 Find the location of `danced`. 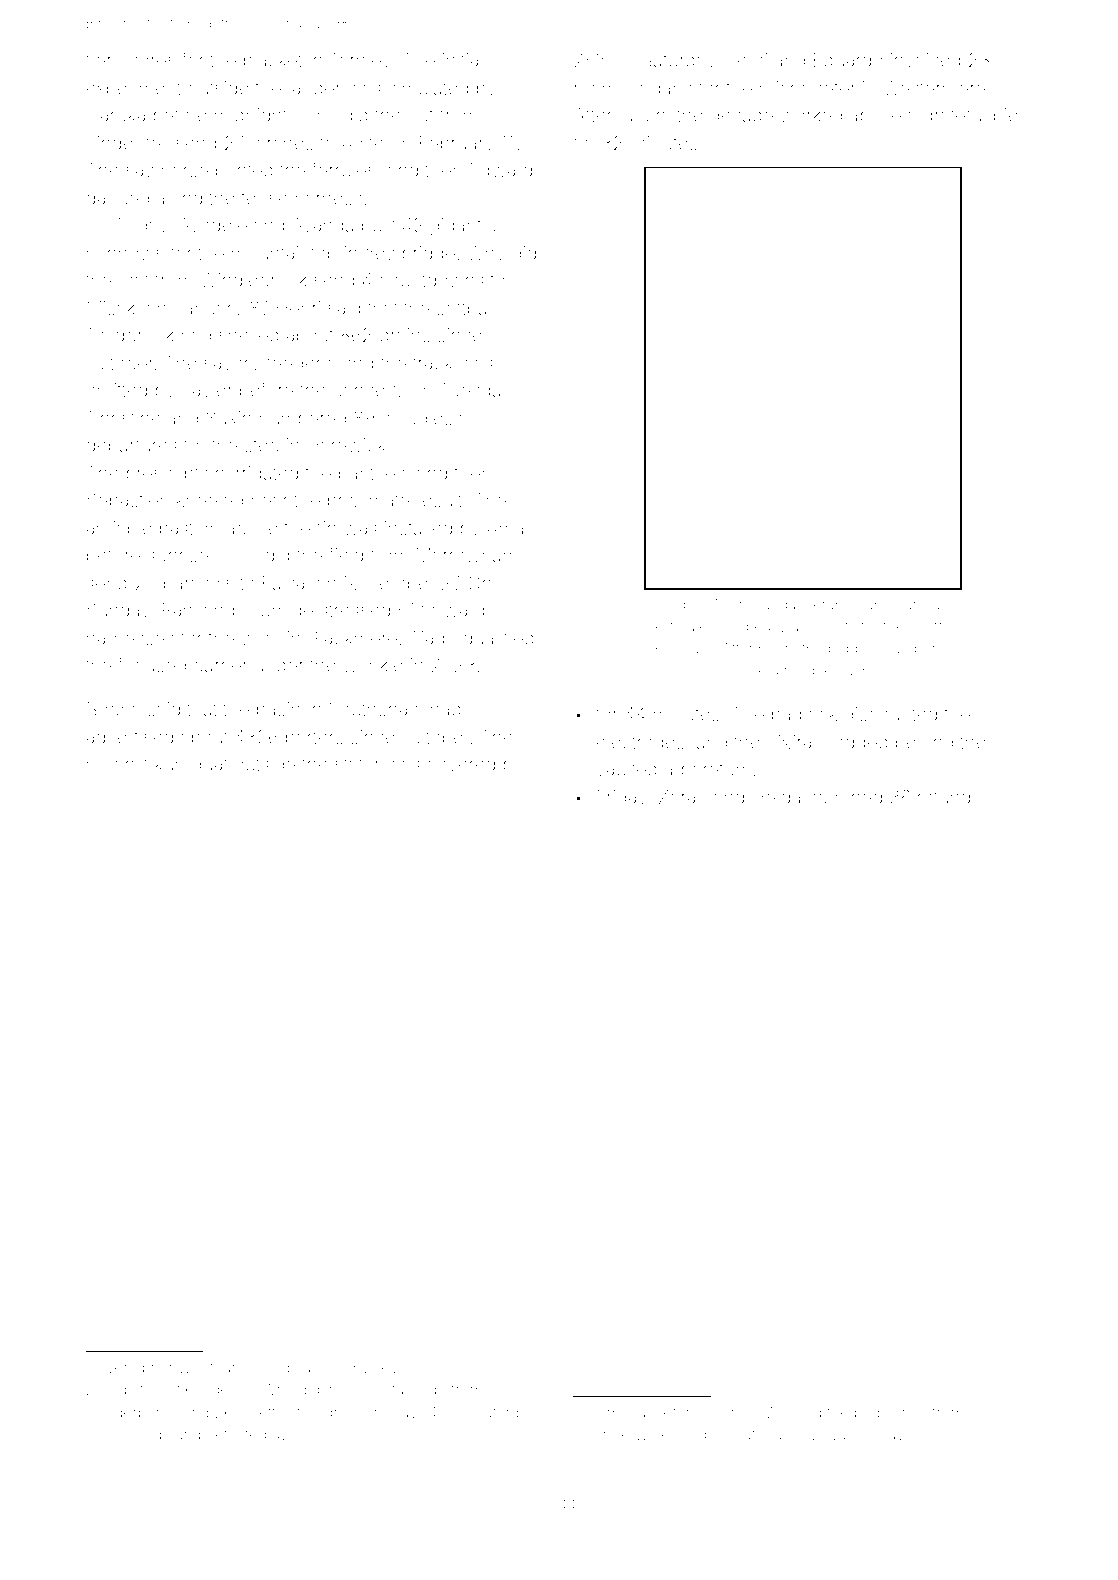

danced is located at coordinates (117, 198).
